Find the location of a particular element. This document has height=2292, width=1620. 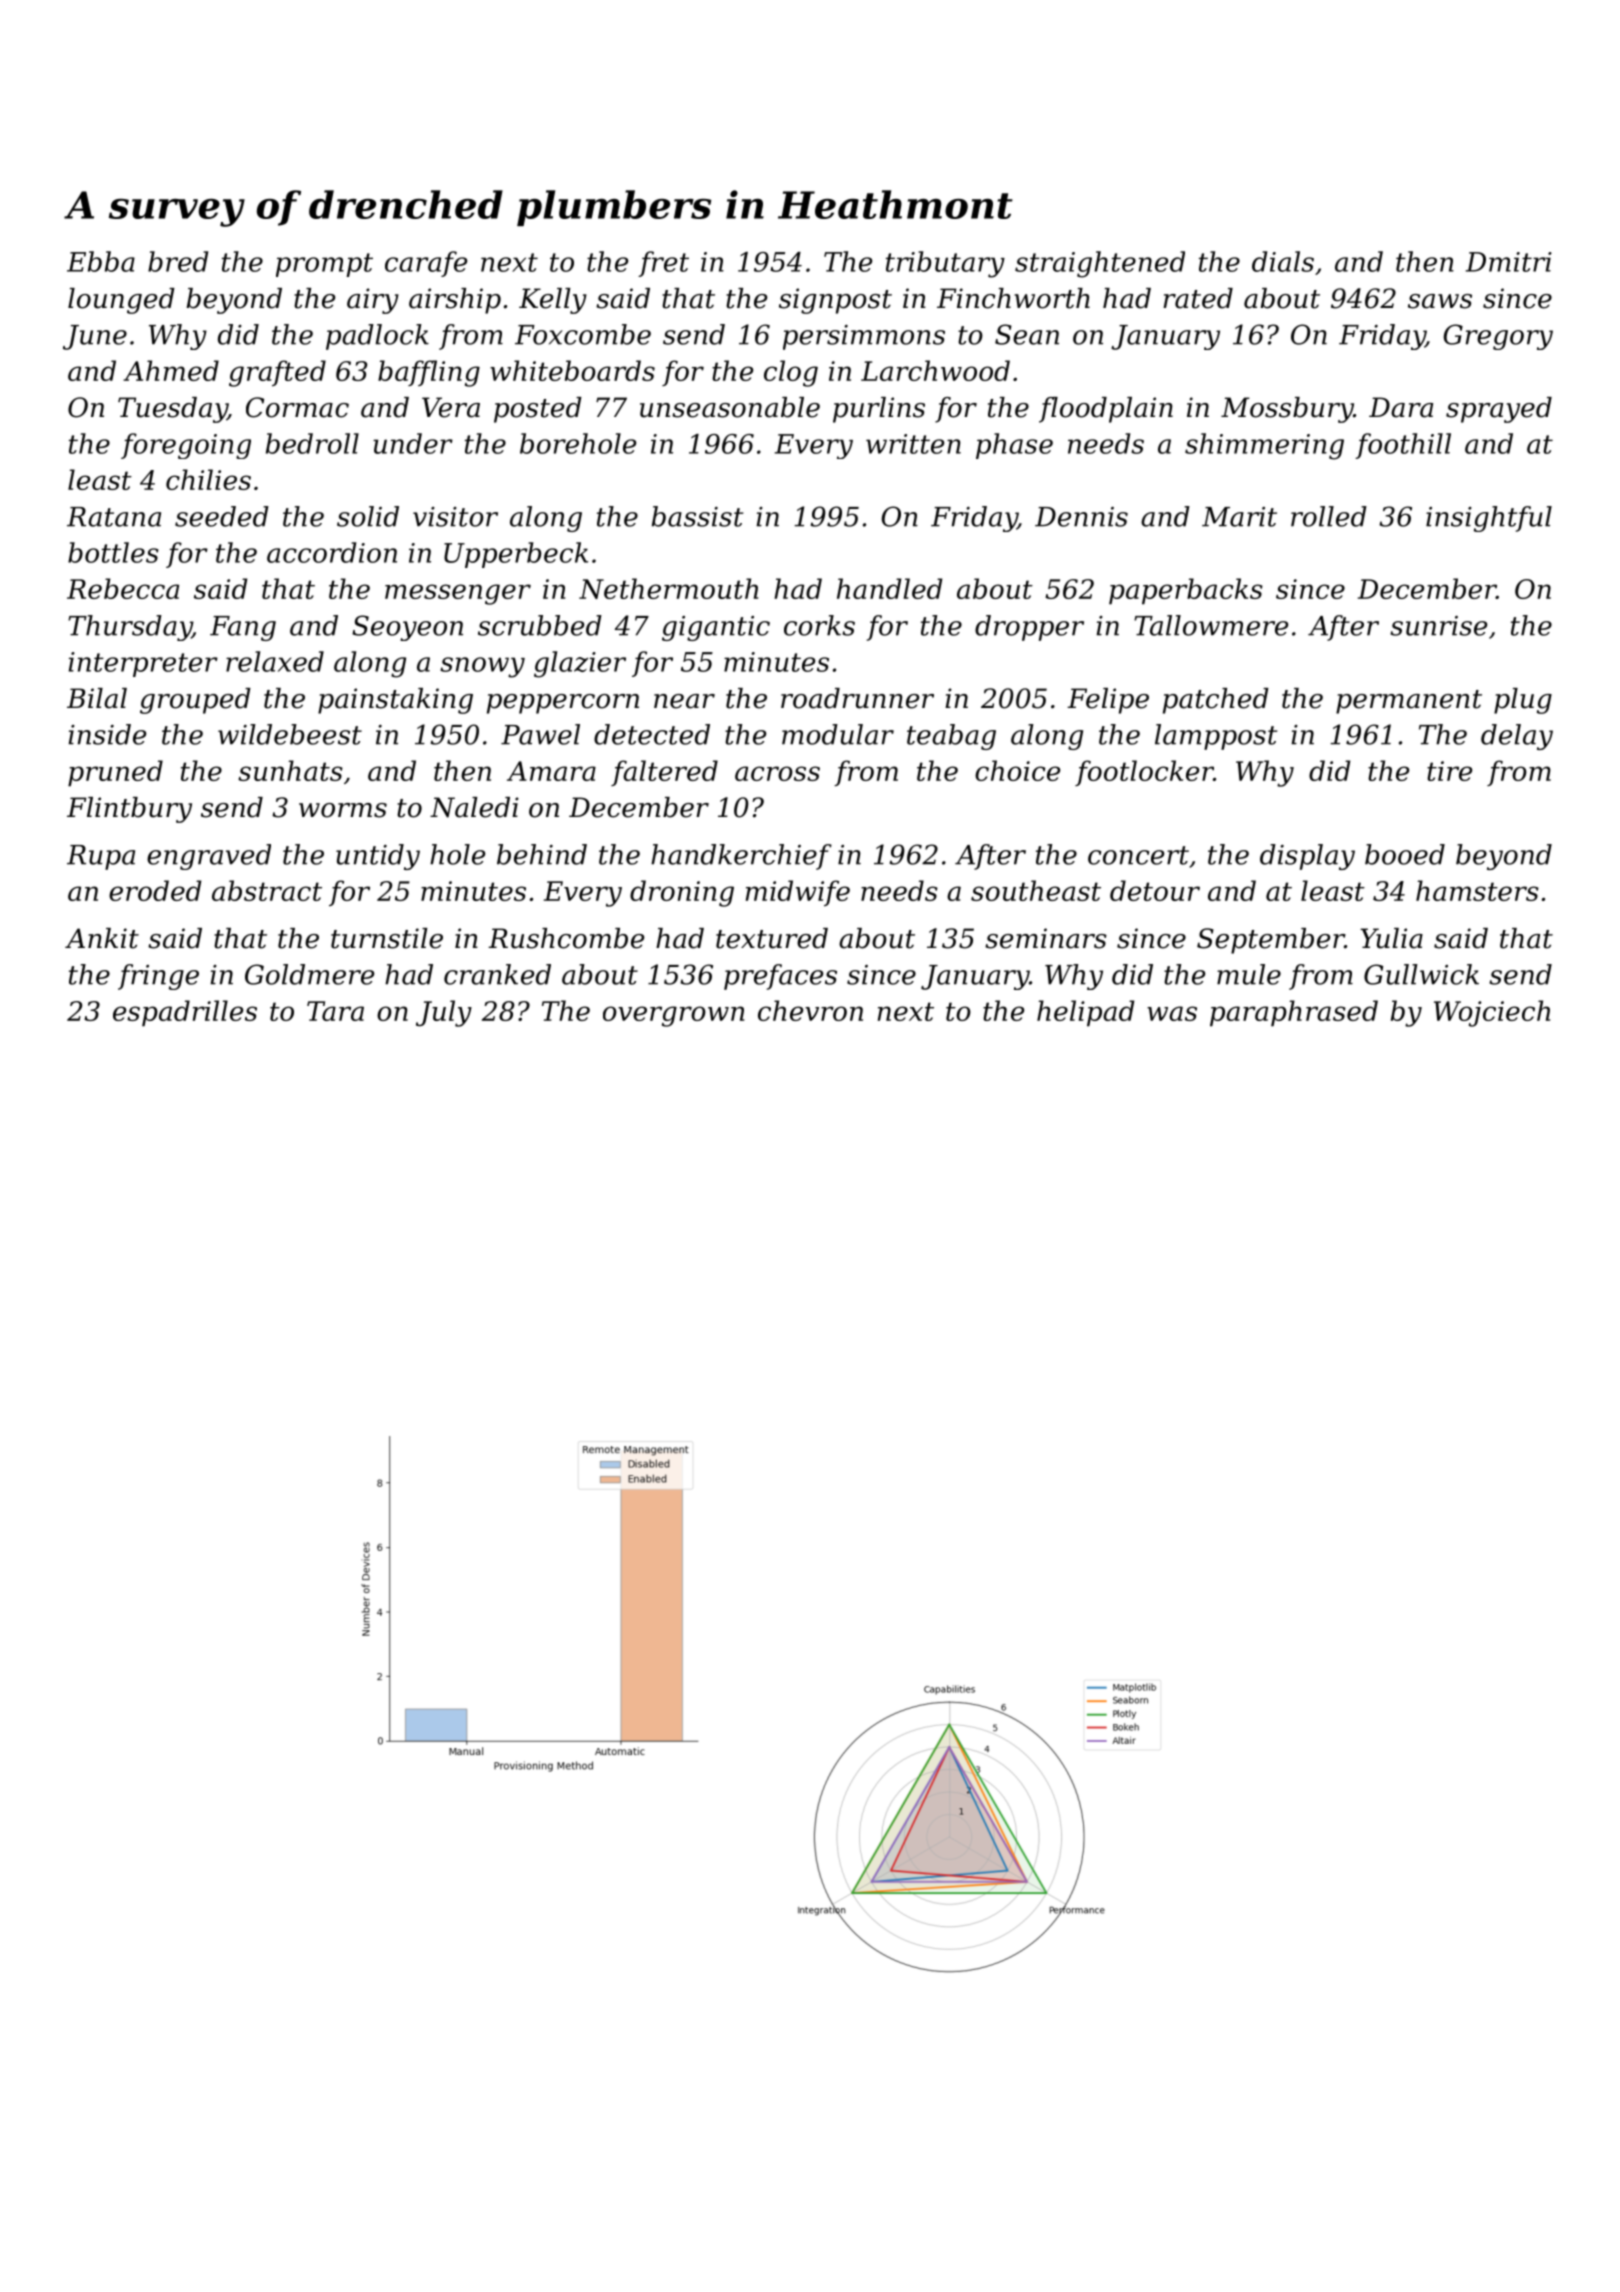

Goldmere is located at coordinates (309, 974).
